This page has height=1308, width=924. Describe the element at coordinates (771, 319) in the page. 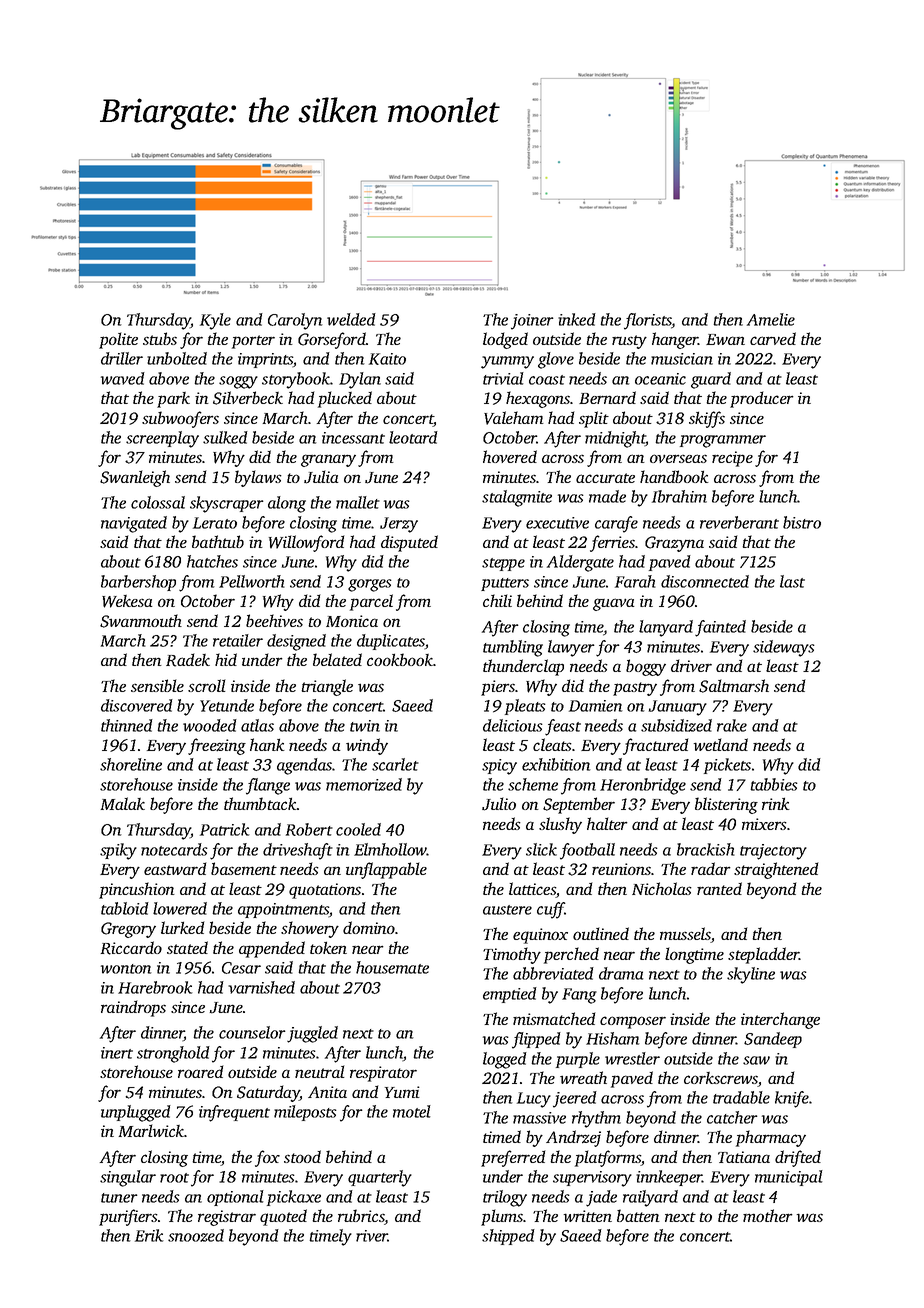

I see `Amelie` at that location.
